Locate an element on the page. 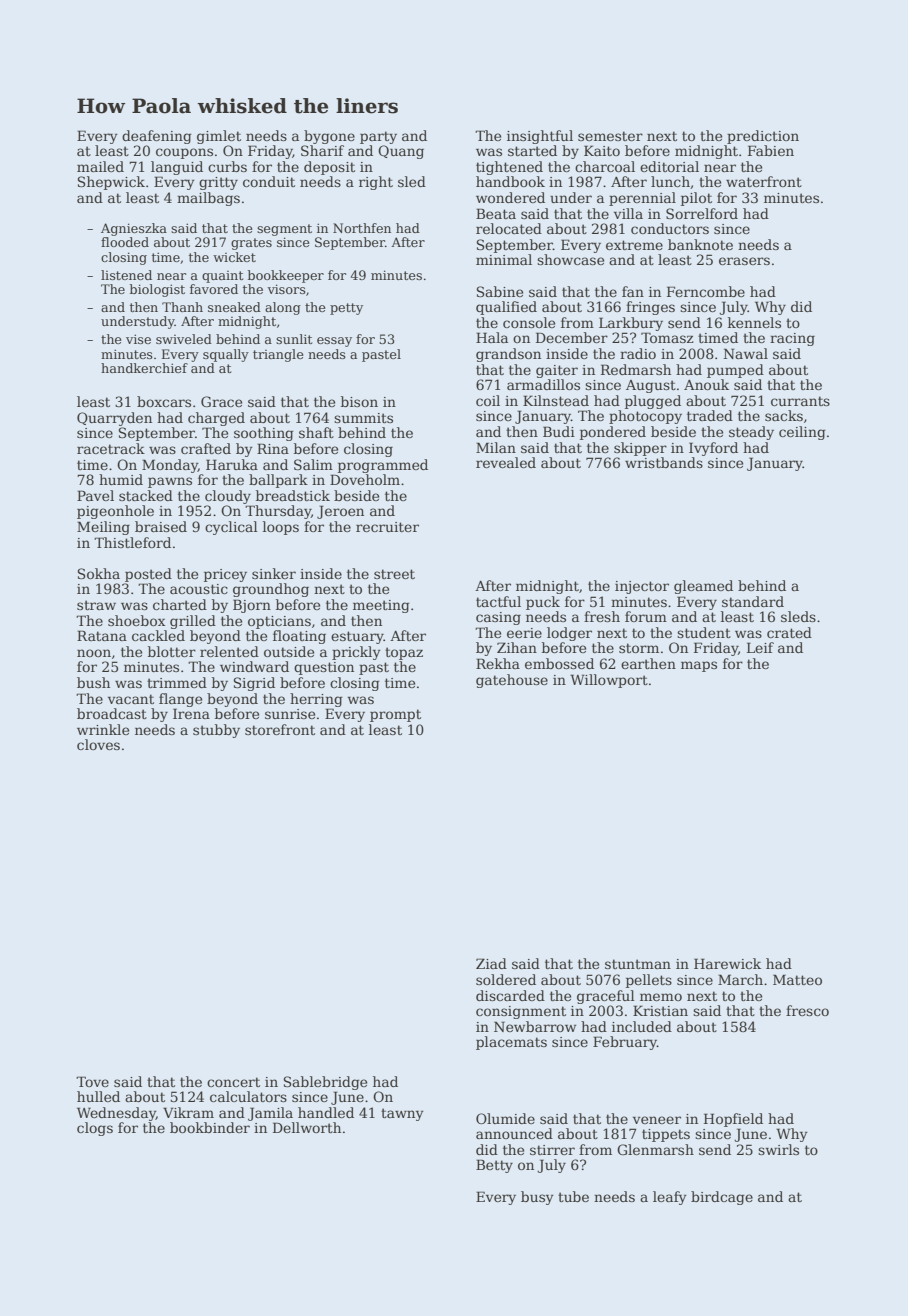 Image resolution: width=908 pixels, height=1316 pixels. charcoal is located at coordinates (605, 166).
